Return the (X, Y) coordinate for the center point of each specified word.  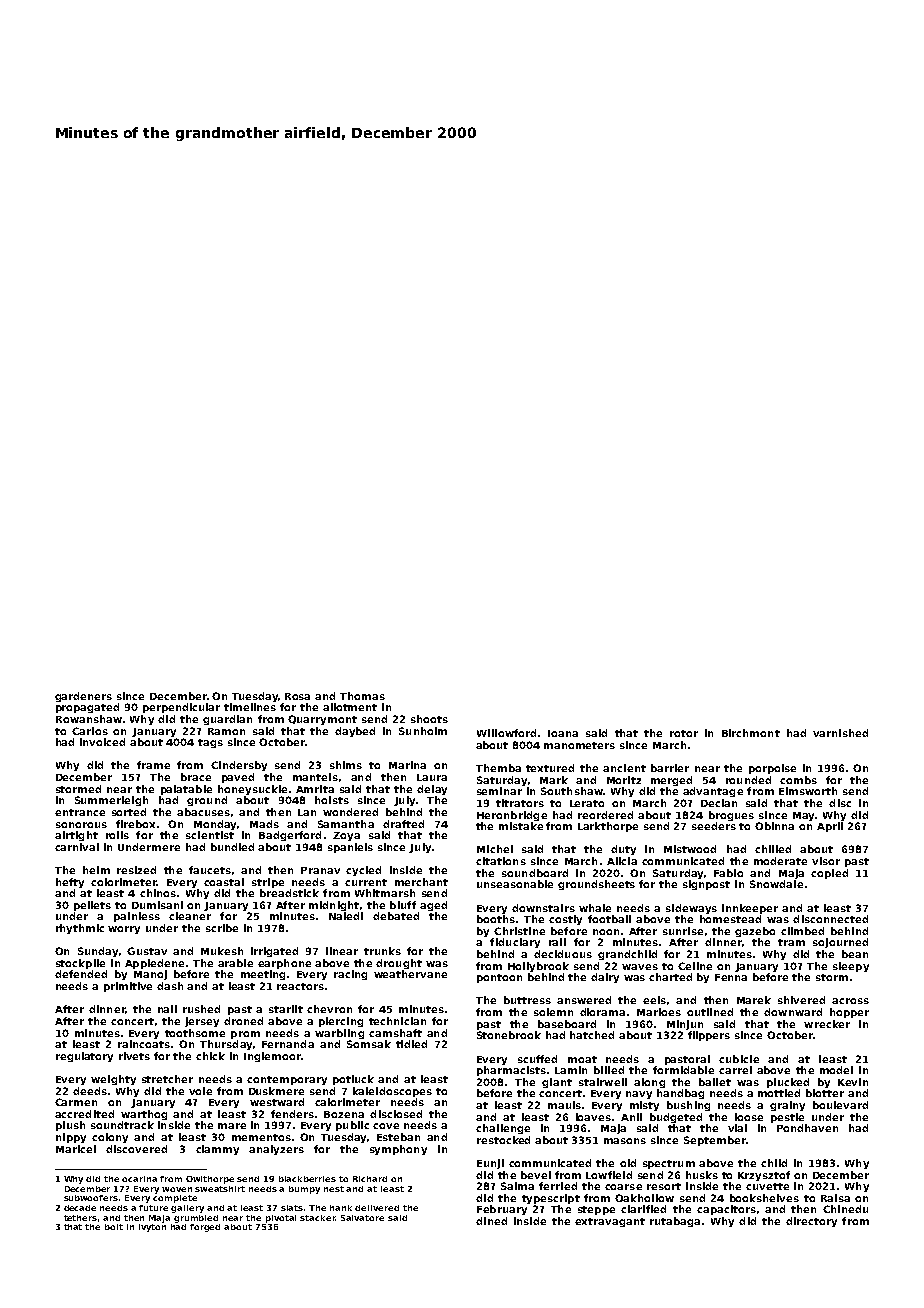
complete (175, 1199)
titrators (520, 803)
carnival (77, 847)
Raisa (835, 1198)
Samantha (346, 824)
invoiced (102, 742)
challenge (503, 1129)
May (803, 816)
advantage (713, 792)
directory (811, 1222)
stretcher (167, 1079)
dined (491, 1221)
